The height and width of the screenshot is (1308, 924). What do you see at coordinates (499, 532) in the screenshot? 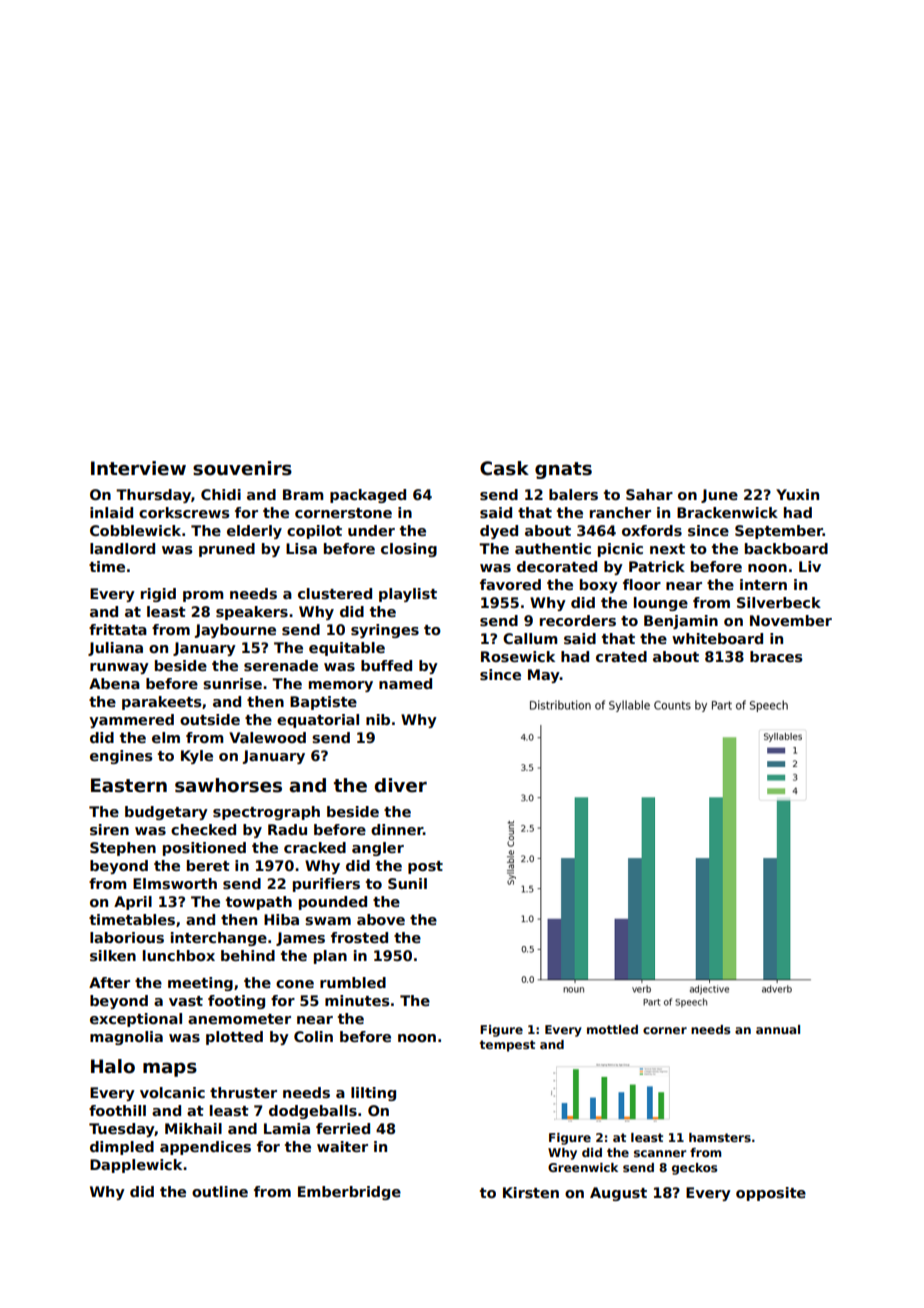
I see `dyed` at bounding box center [499, 532].
